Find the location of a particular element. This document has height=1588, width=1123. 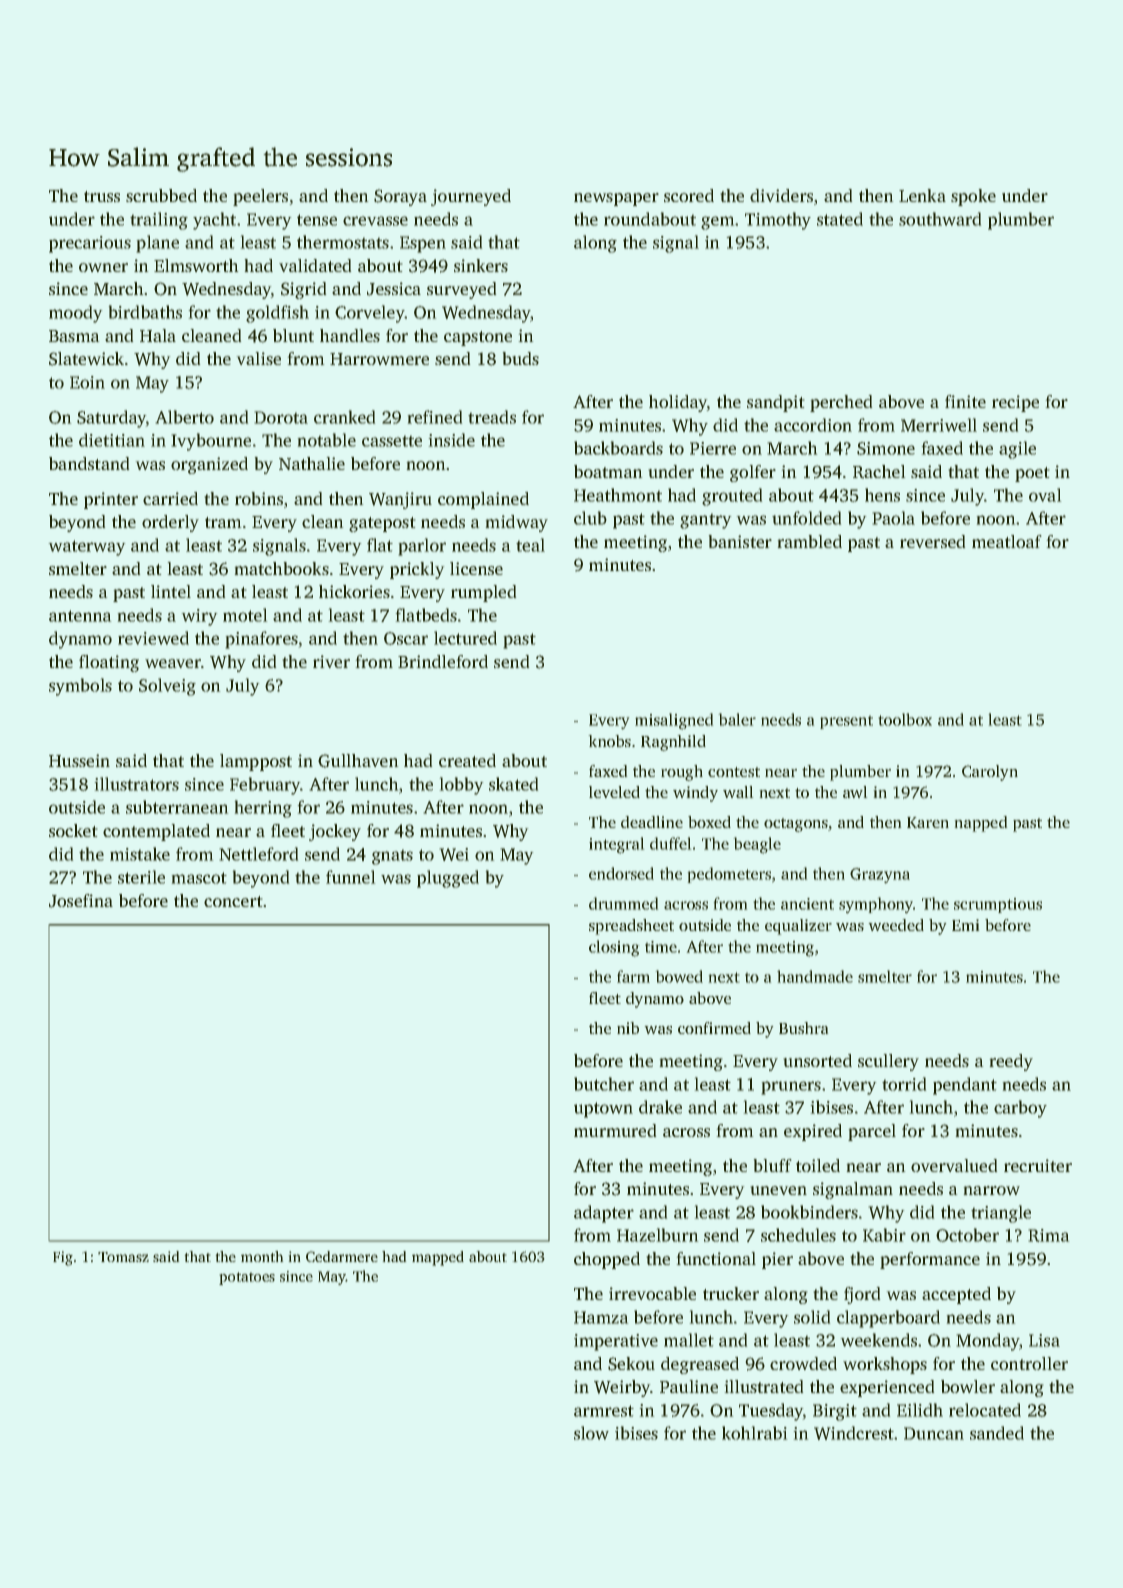

buds is located at coordinates (520, 358).
